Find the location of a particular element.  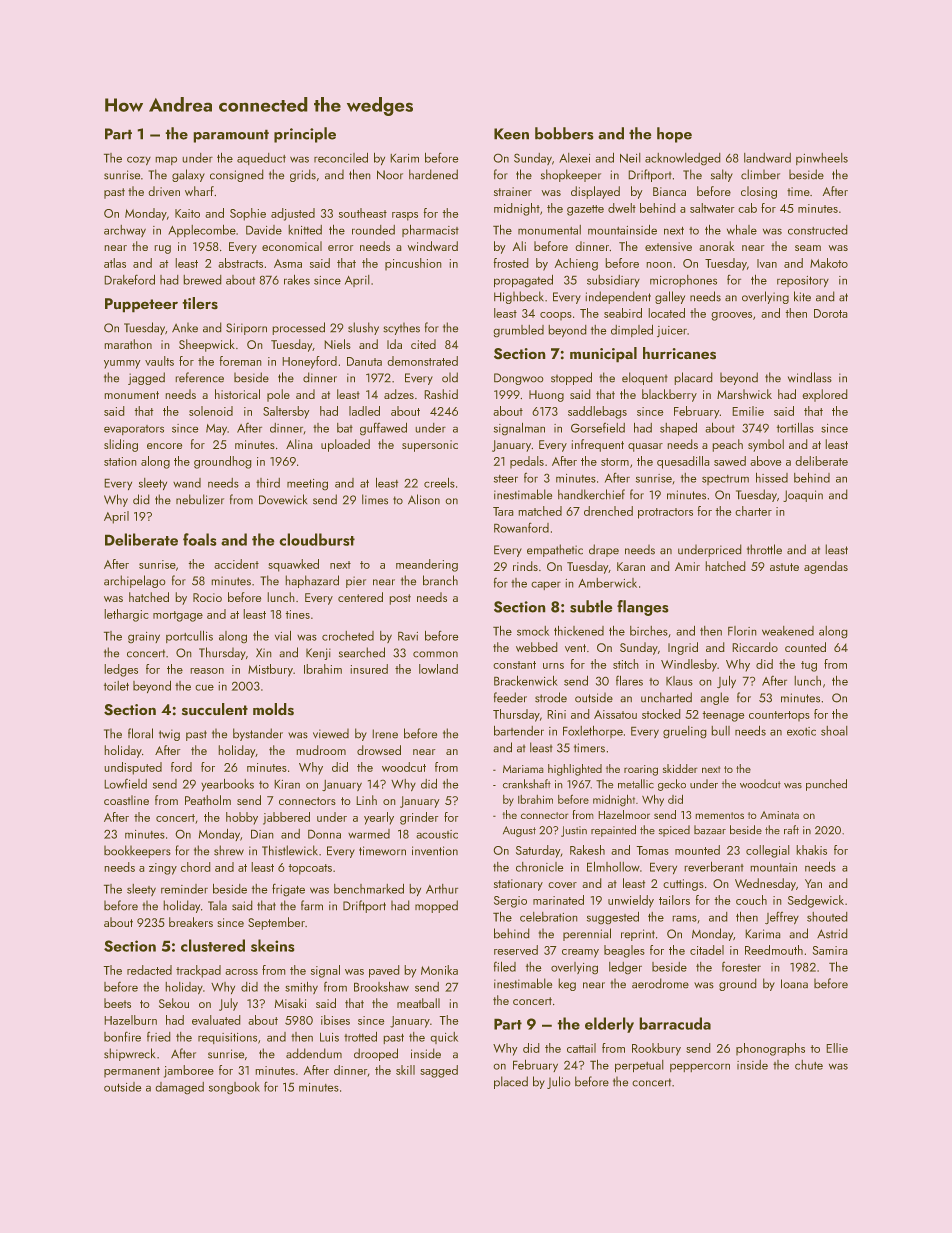

damaged is located at coordinates (179, 1088).
